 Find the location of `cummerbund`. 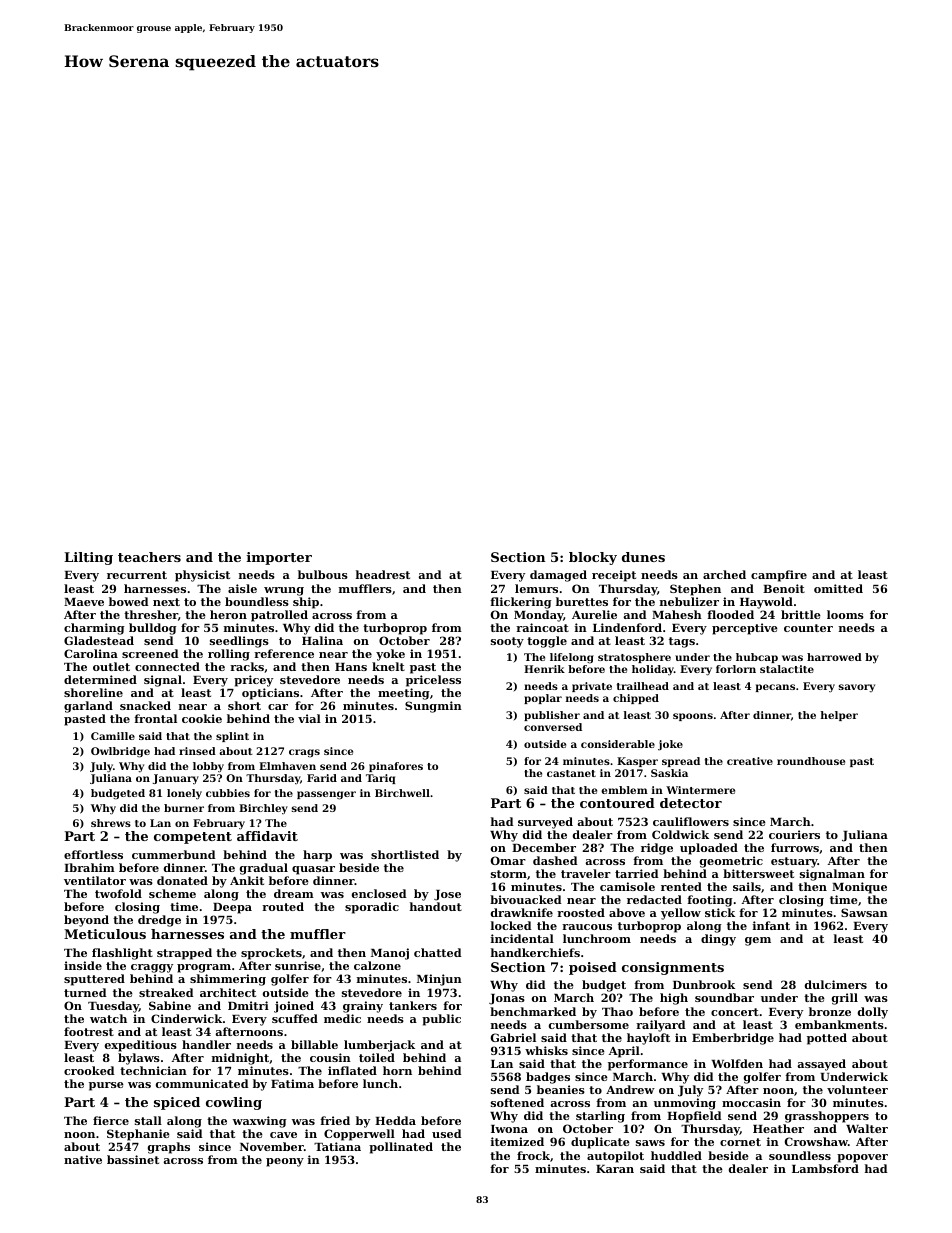

cummerbund is located at coordinates (174, 854).
